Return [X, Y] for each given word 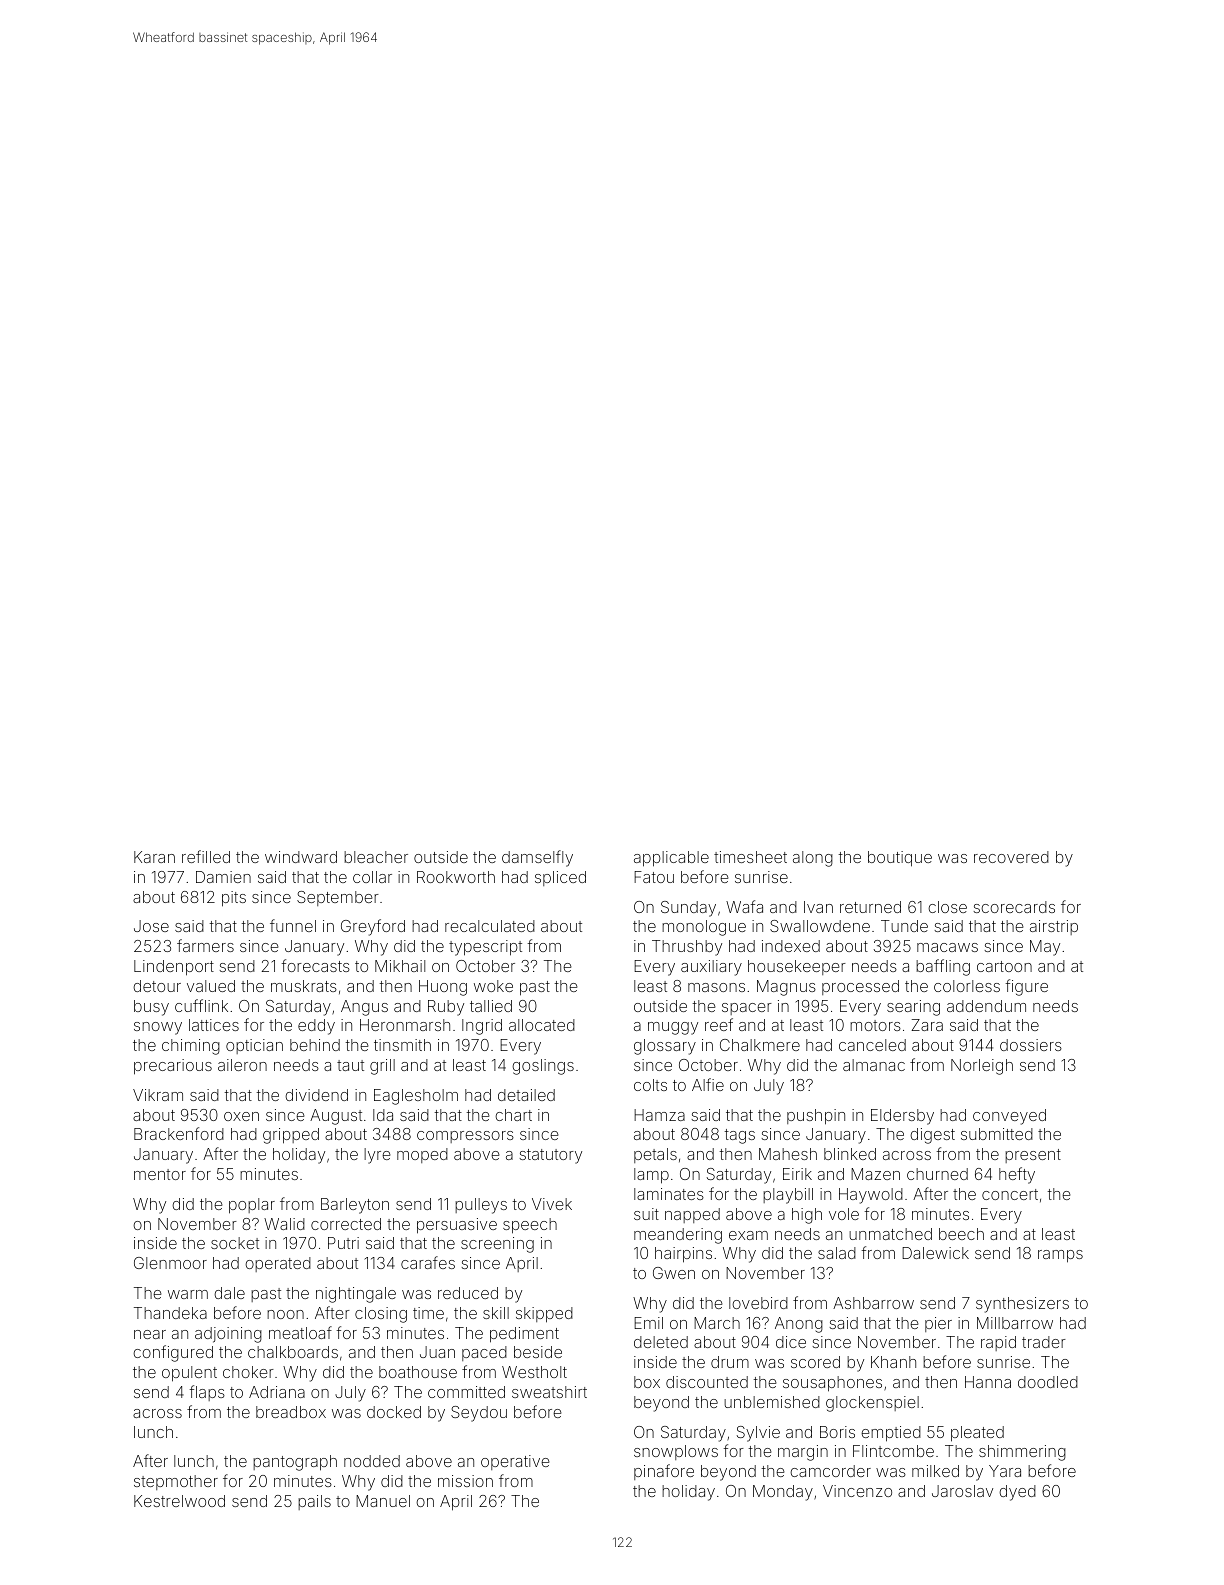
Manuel [383, 1501]
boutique [900, 859]
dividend [316, 1095]
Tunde [904, 926]
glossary [665, 1047]
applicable [671, 859]
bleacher [376, 857]
